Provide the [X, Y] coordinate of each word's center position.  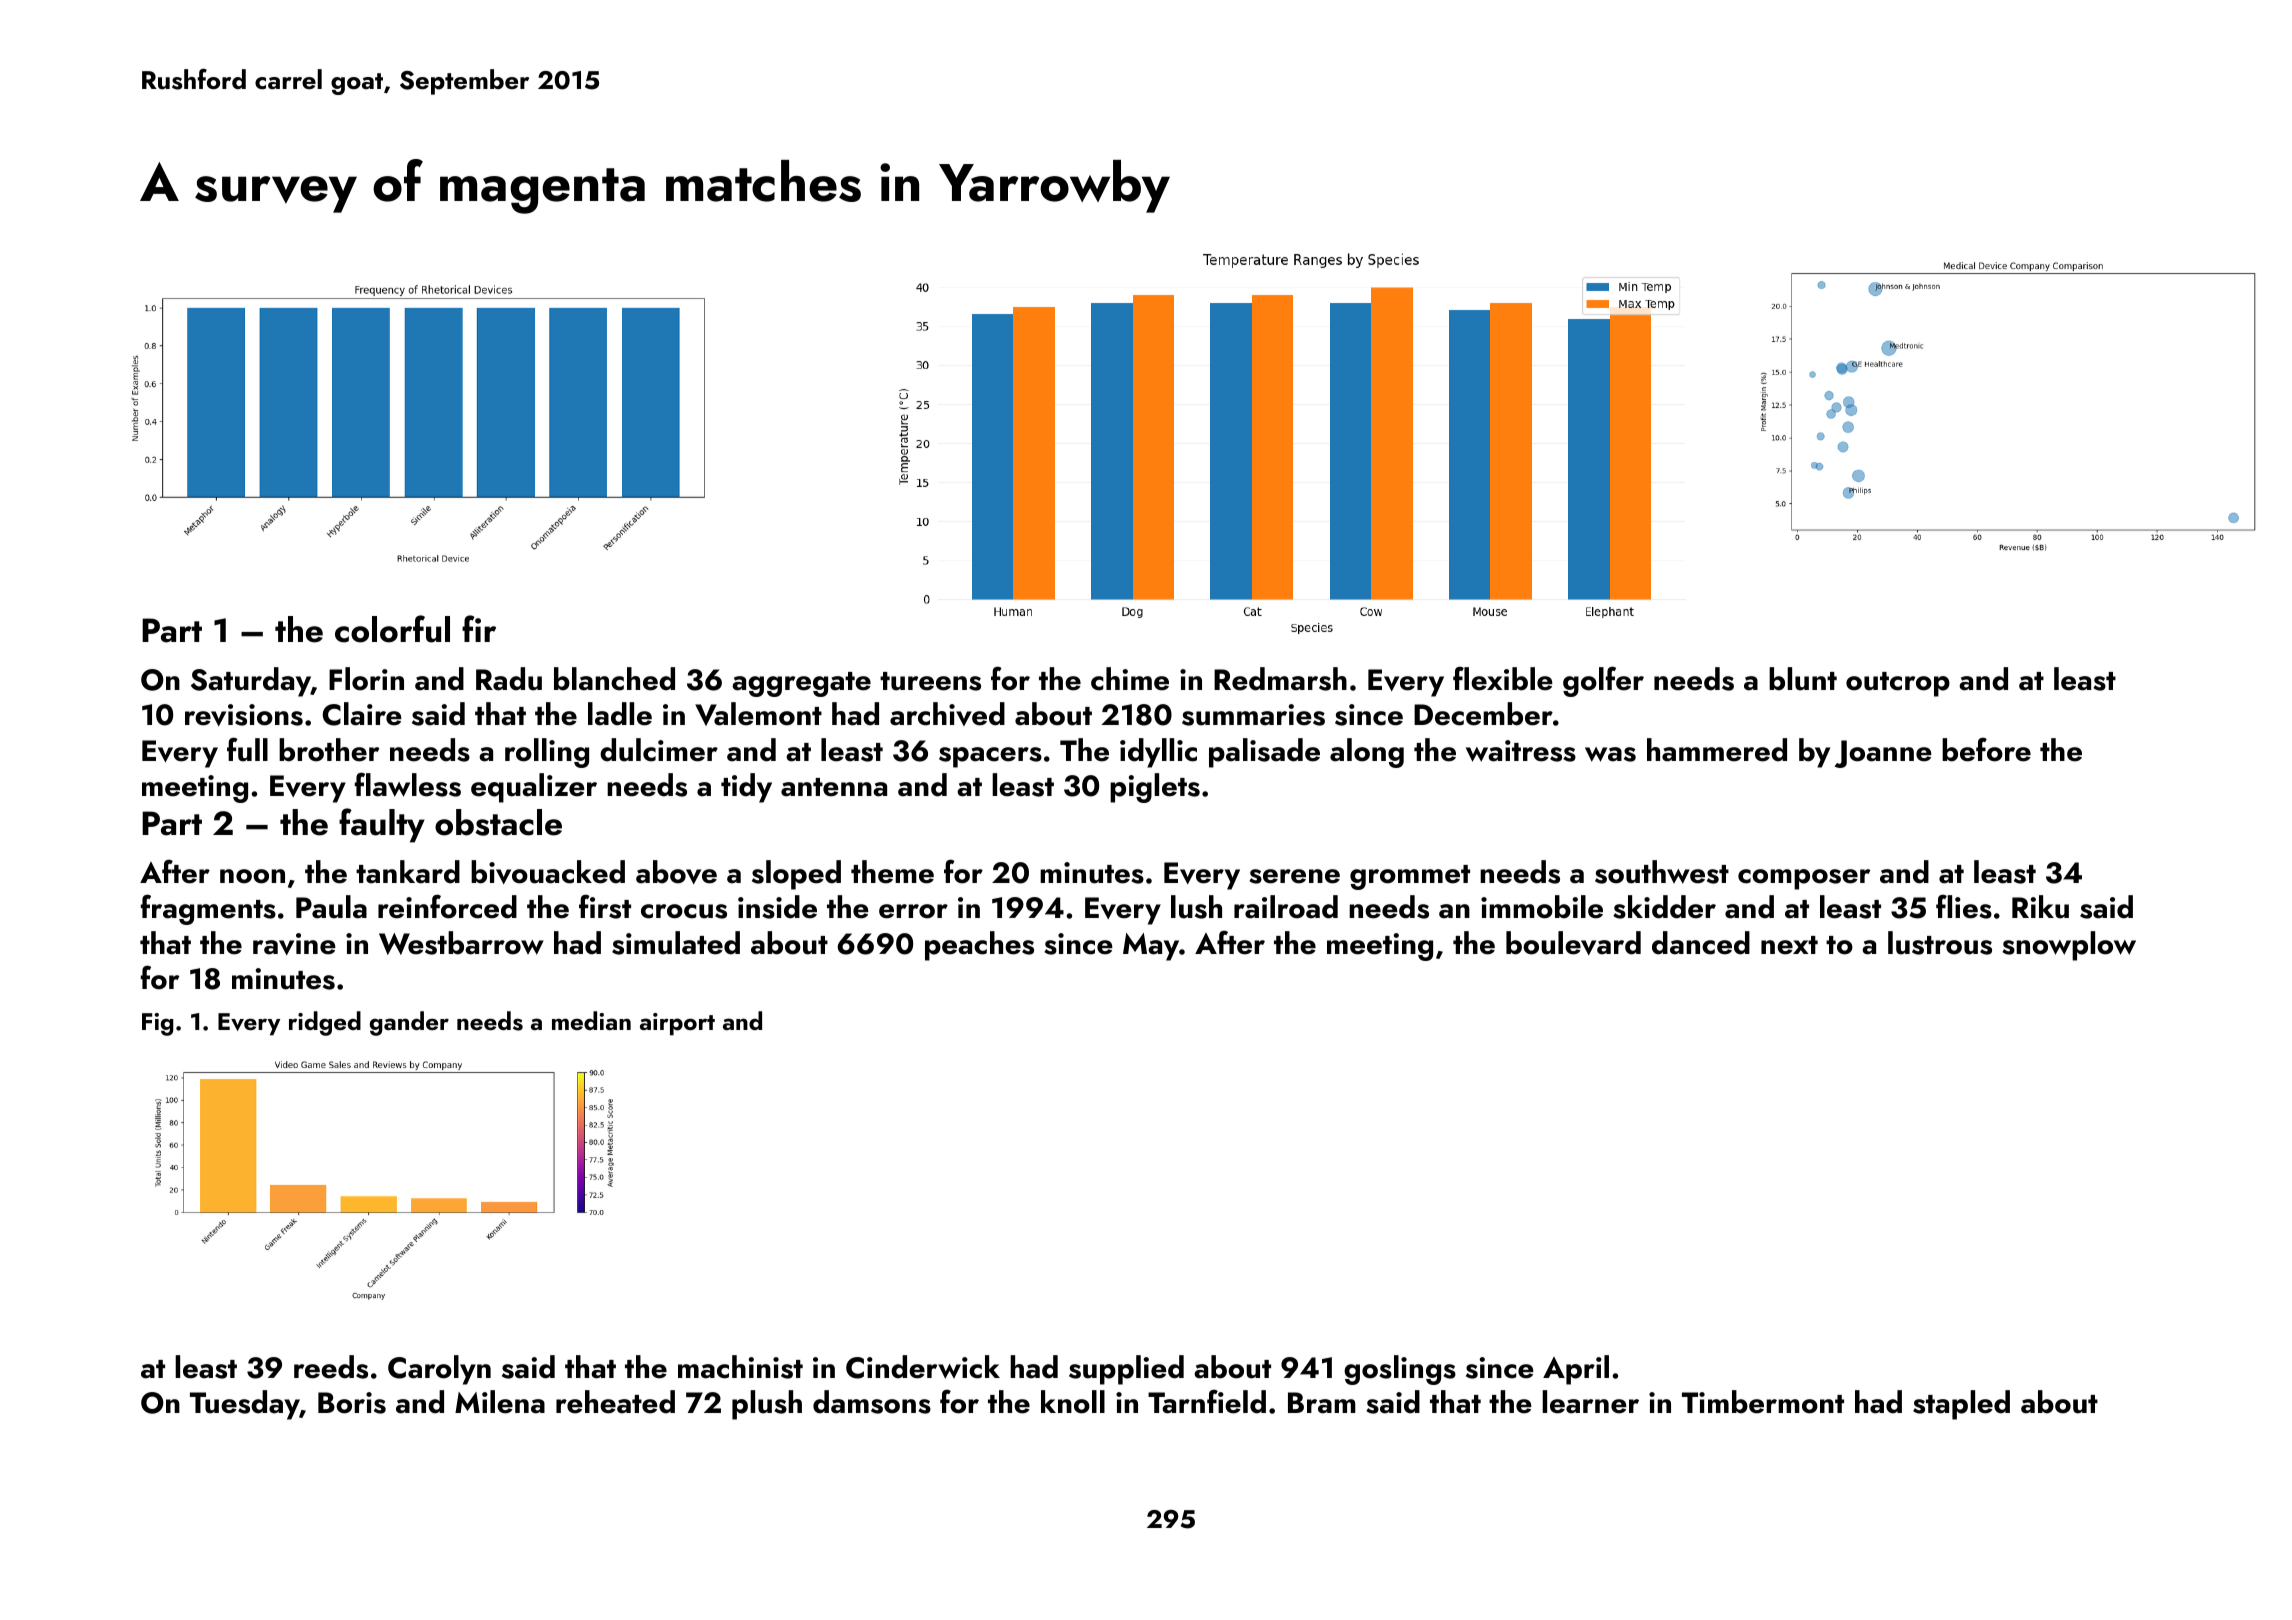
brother [329, 750]
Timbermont [1763, 1402]
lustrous [1940, 943]
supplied [1126, 1370]
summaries [1253, 715]
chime [1130, 679]
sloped [796, 875]
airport [677, 1024]
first [605, 906]
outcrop [1898, 684]
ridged [325, 1023]
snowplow [2069, 946]
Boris [352, 1403]
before [1986, 749]
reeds [331, 1367]
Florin [366, 679]
